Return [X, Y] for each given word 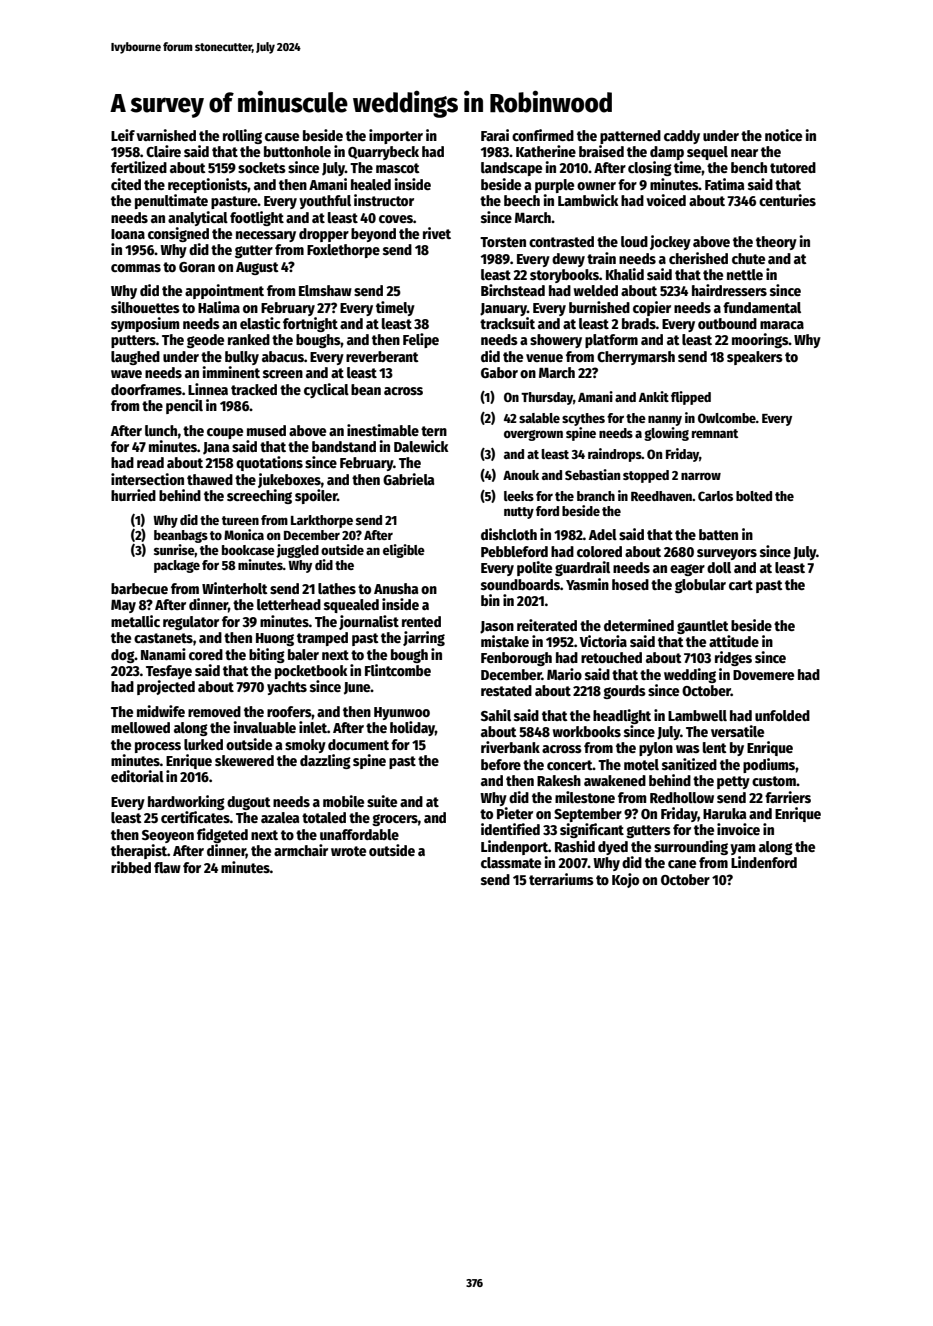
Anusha [396, 588]
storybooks [564, 276]
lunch [161, 430]
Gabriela [408, 479]
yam [742, 849]
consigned [178, 234]
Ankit [654, 396]
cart [741, 585]
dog [123, 656]
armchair [301, 850]
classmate [511, 862]
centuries [787, 200]
